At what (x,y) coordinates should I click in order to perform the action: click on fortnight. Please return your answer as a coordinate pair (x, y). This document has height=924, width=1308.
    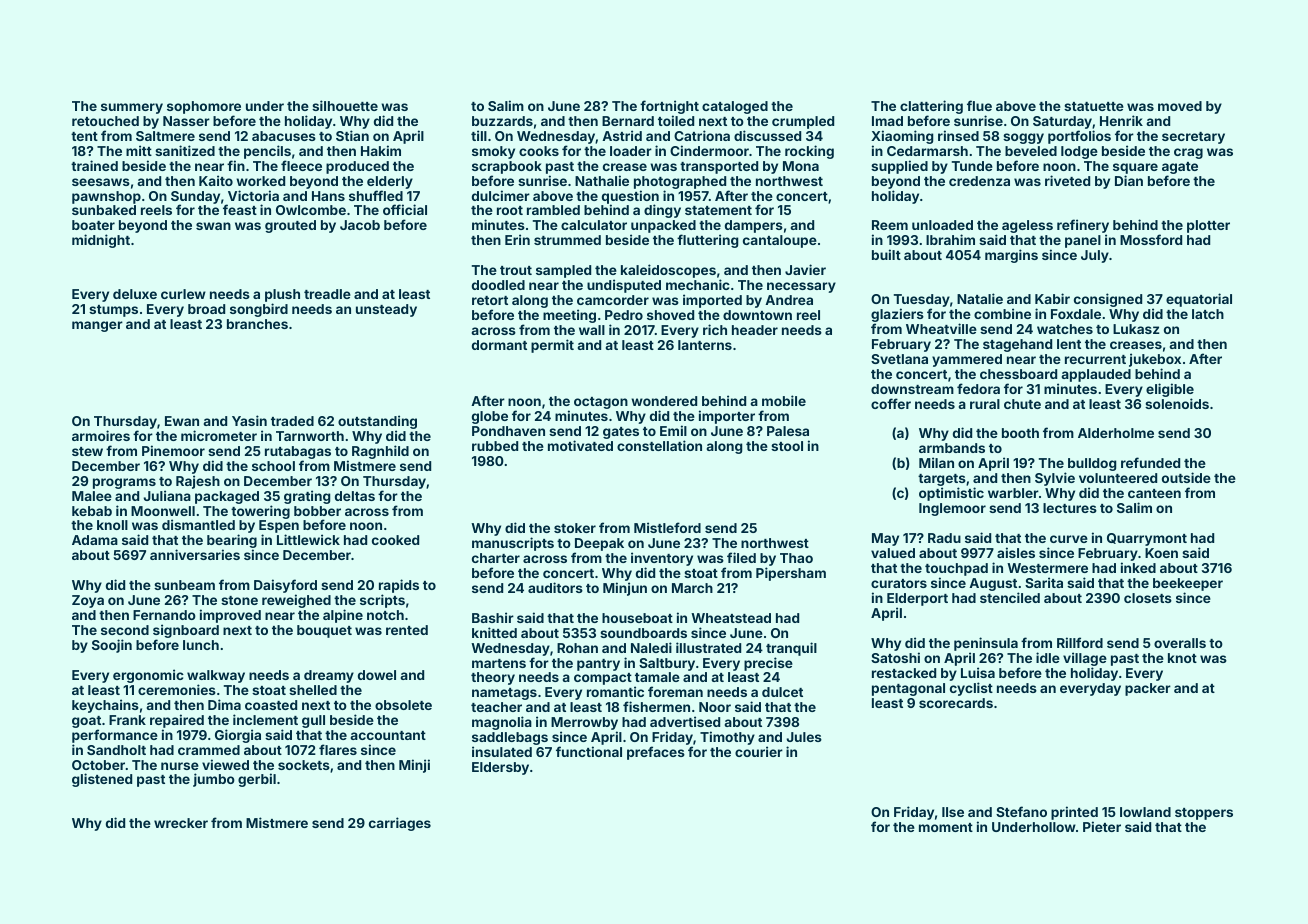
    Looking at the image, I should click on (669, 107).
